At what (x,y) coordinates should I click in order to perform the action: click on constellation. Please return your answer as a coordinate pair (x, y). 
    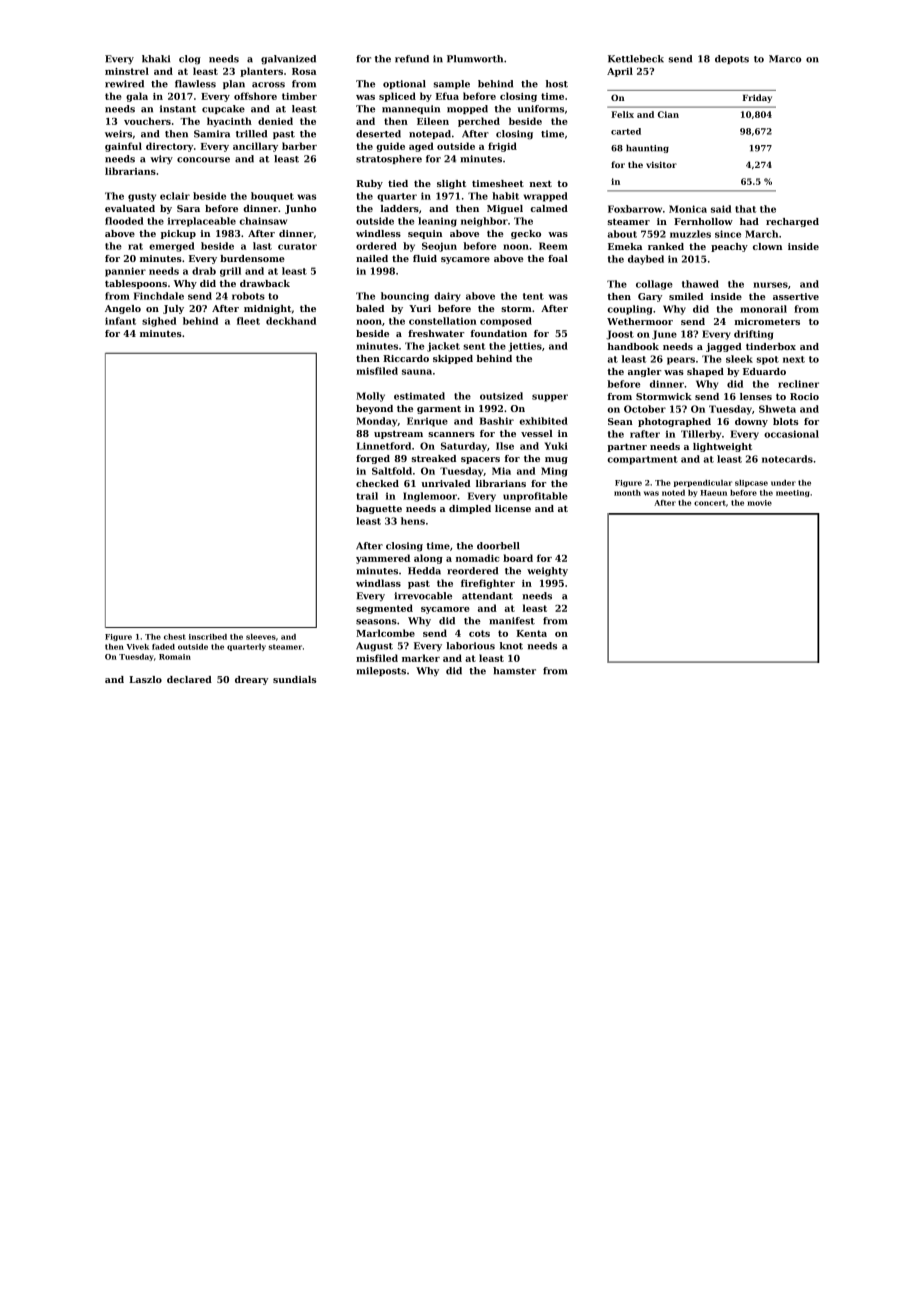
    Looking at the image, I should click on (442, 321).
